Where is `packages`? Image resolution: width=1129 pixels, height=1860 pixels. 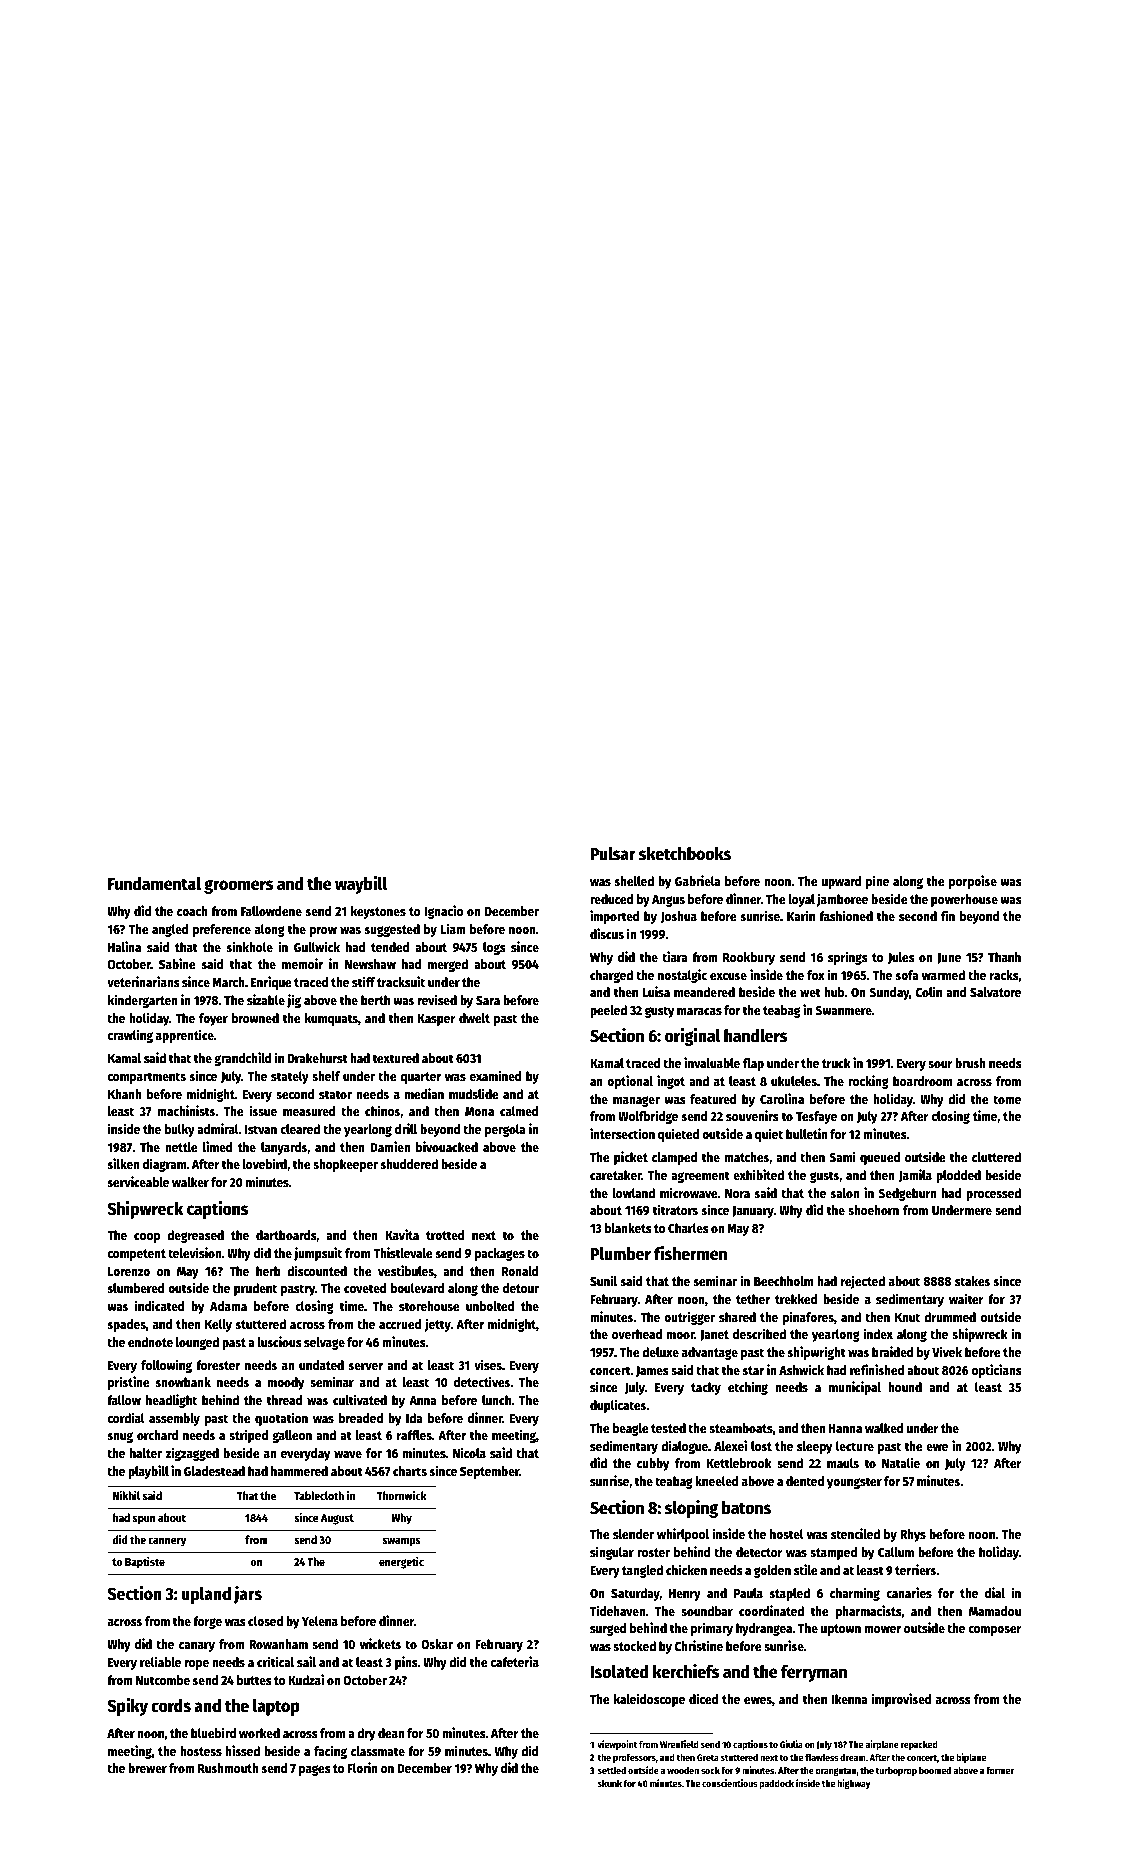 packages is located at coordinates (500, 1254).
